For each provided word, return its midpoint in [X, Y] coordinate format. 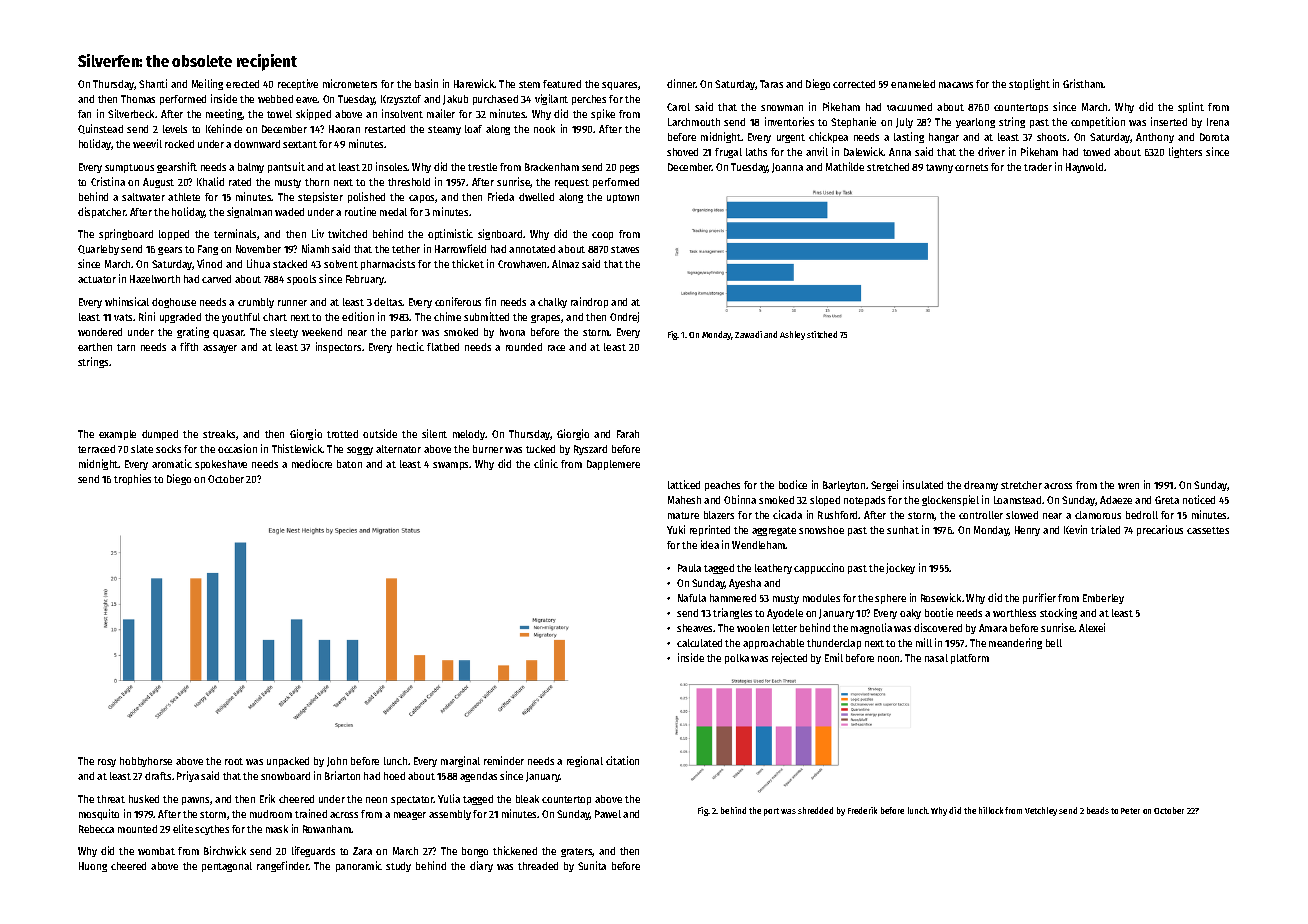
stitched [822, 334]
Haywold [1084, 168]
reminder [504, 760]
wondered [100, 332]
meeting [224, 114]
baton [349, 464]
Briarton [342, 775]
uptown [623, 198]
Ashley [792, 335]
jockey [900, 568]
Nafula [692, 598]
